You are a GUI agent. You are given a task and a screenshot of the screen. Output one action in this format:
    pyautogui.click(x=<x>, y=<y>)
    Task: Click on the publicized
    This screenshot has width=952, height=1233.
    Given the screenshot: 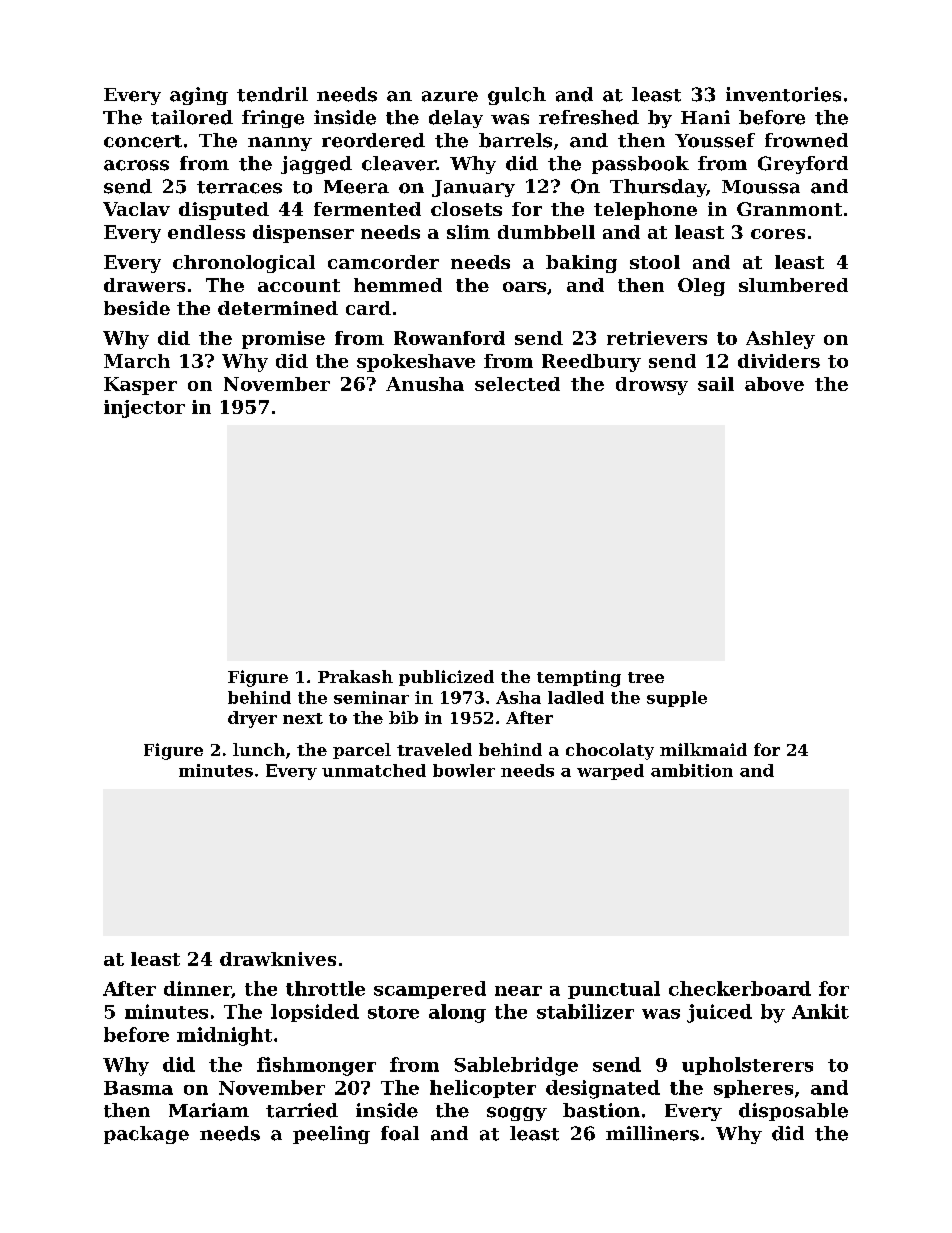 What is the action you would take?
    pyautogui.click(x=446, y=678)
